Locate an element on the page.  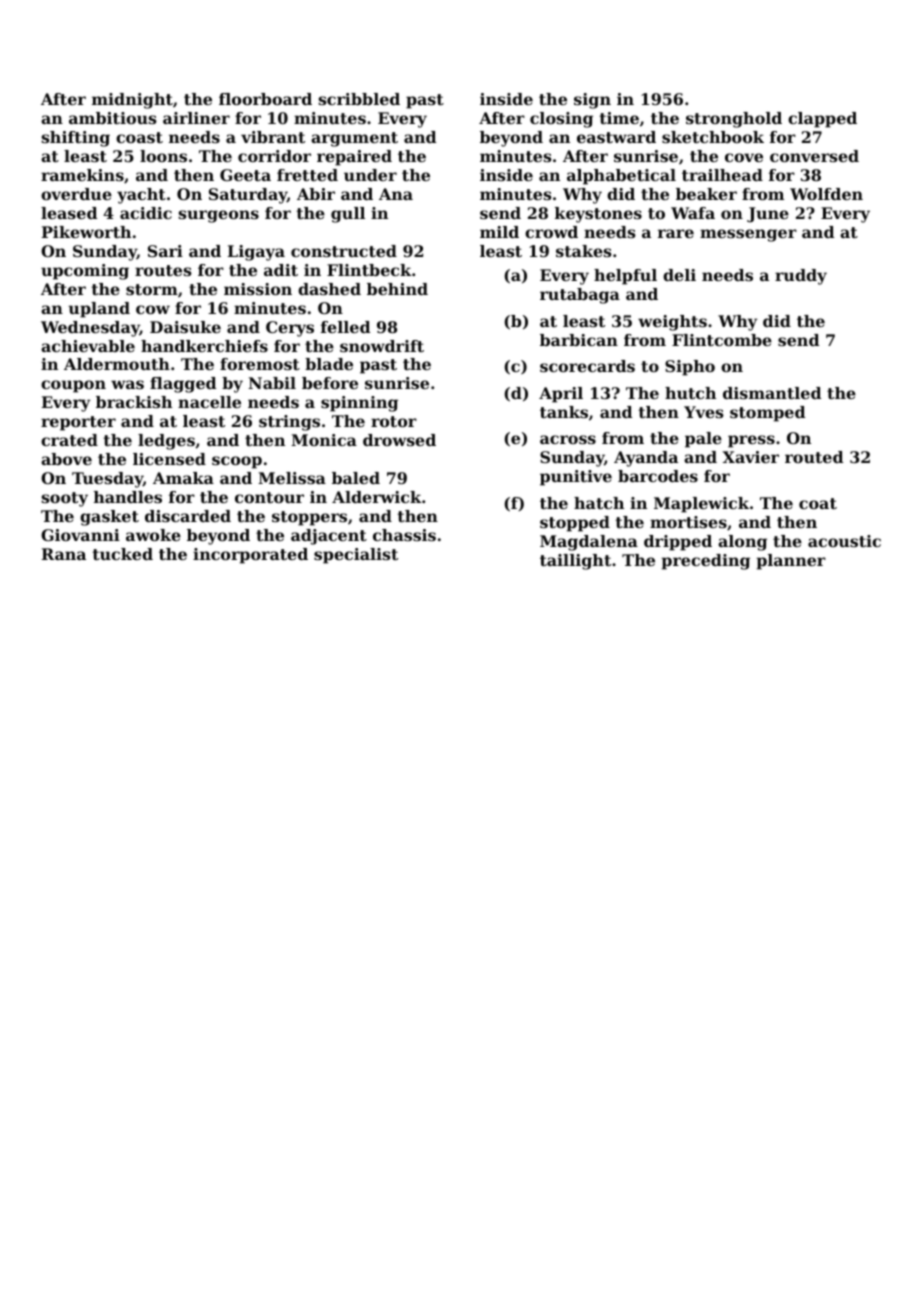
Wolfden is located at coordinates (826, 194).
